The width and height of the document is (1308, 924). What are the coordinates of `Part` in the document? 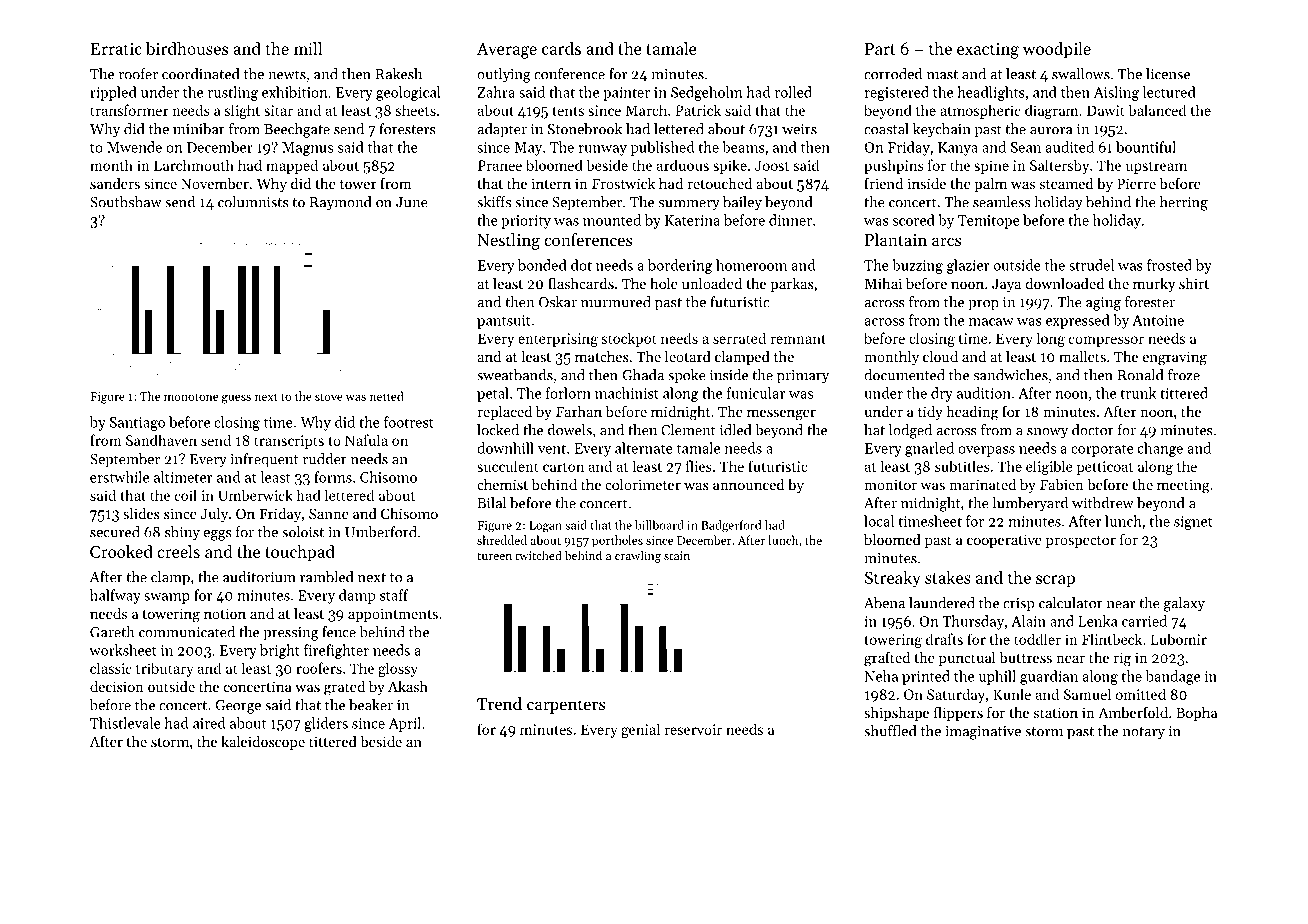 It's located at (880, 49).
